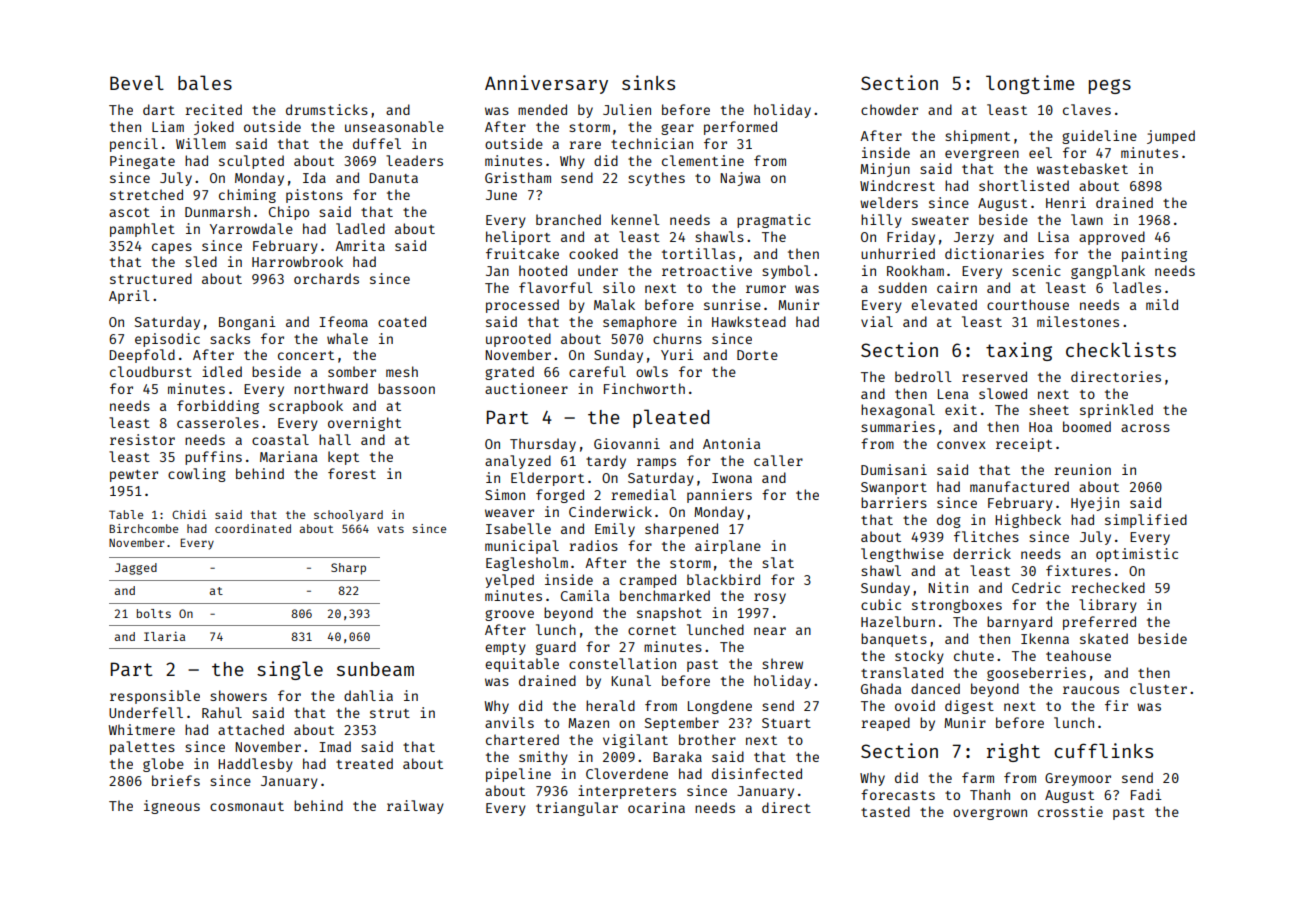 This screenshot has height=924, width=1308. What do you see at coordinates (648, 82) in the screenshot?
I see `sinks` at bounding box center [648, 82].
